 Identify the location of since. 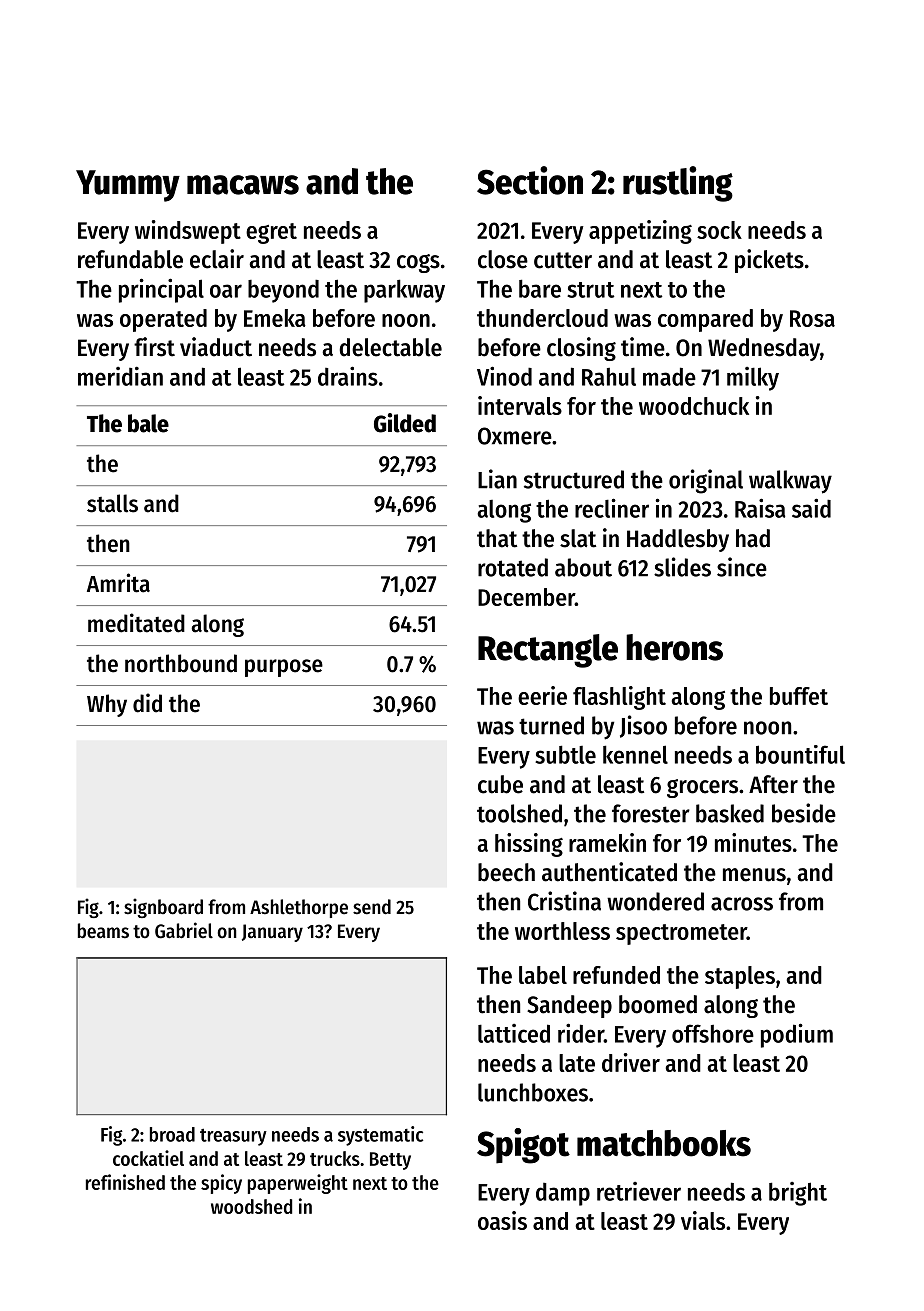
(742, 567).
